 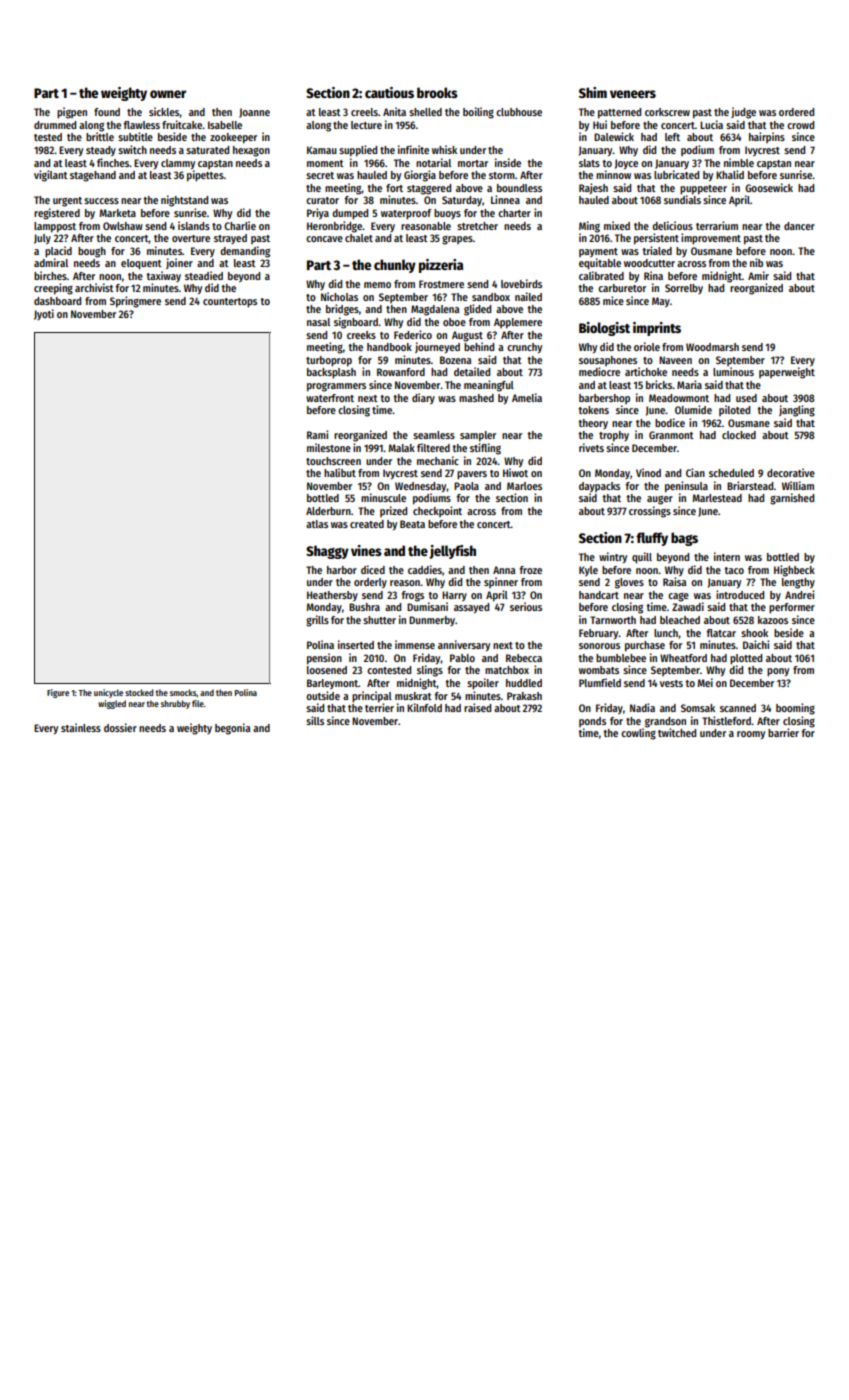 What do you see at coordinates (734, 570) in the screenshot?
I see `taco` at bounding box center [734, 570].
